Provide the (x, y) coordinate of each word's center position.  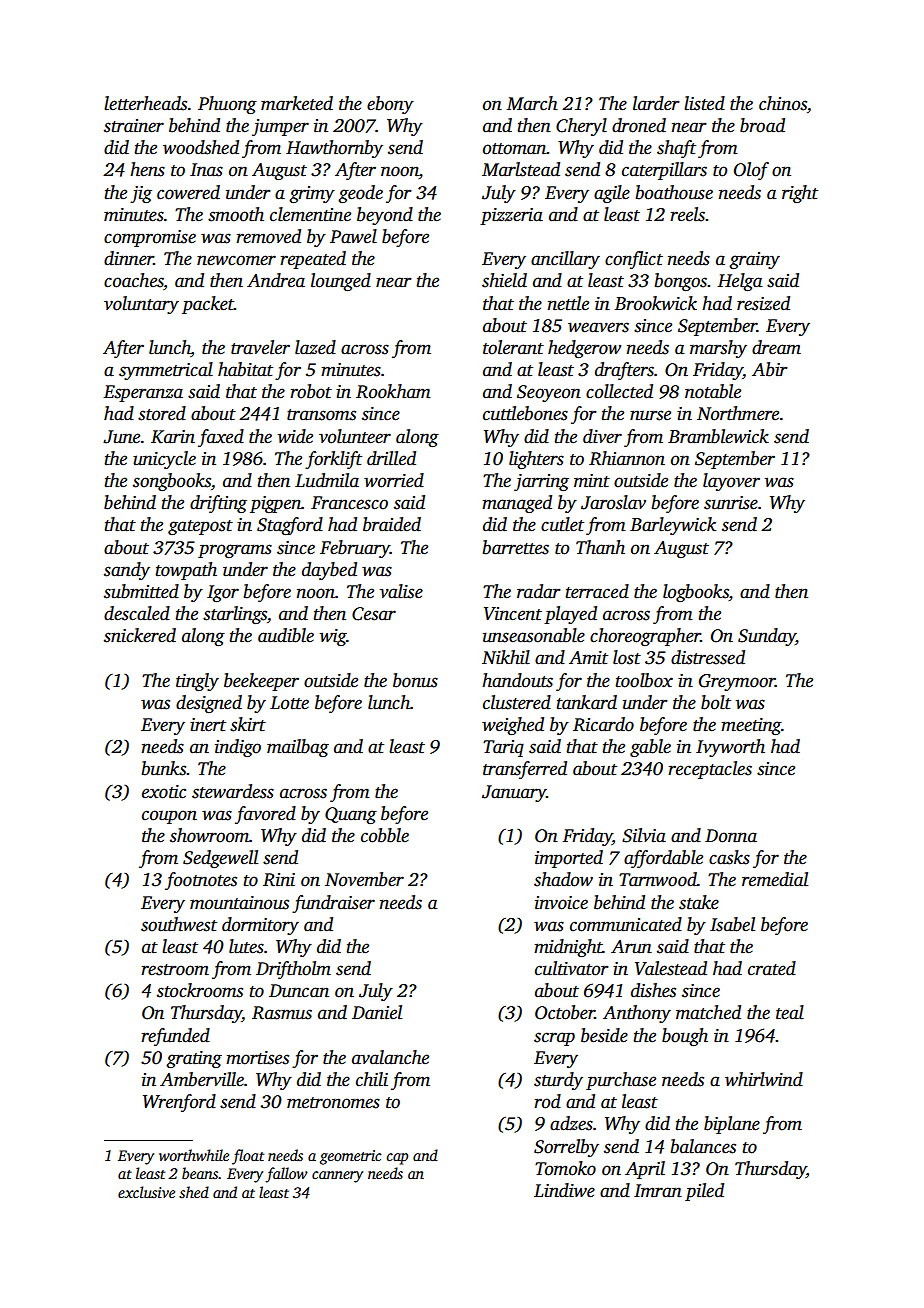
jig (141, 194)
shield (504, 280)
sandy (127, 571)
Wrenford (179, 1103)
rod (547, 1101)
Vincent (513, 614)
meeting (751, 726)
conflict (634, 260)
